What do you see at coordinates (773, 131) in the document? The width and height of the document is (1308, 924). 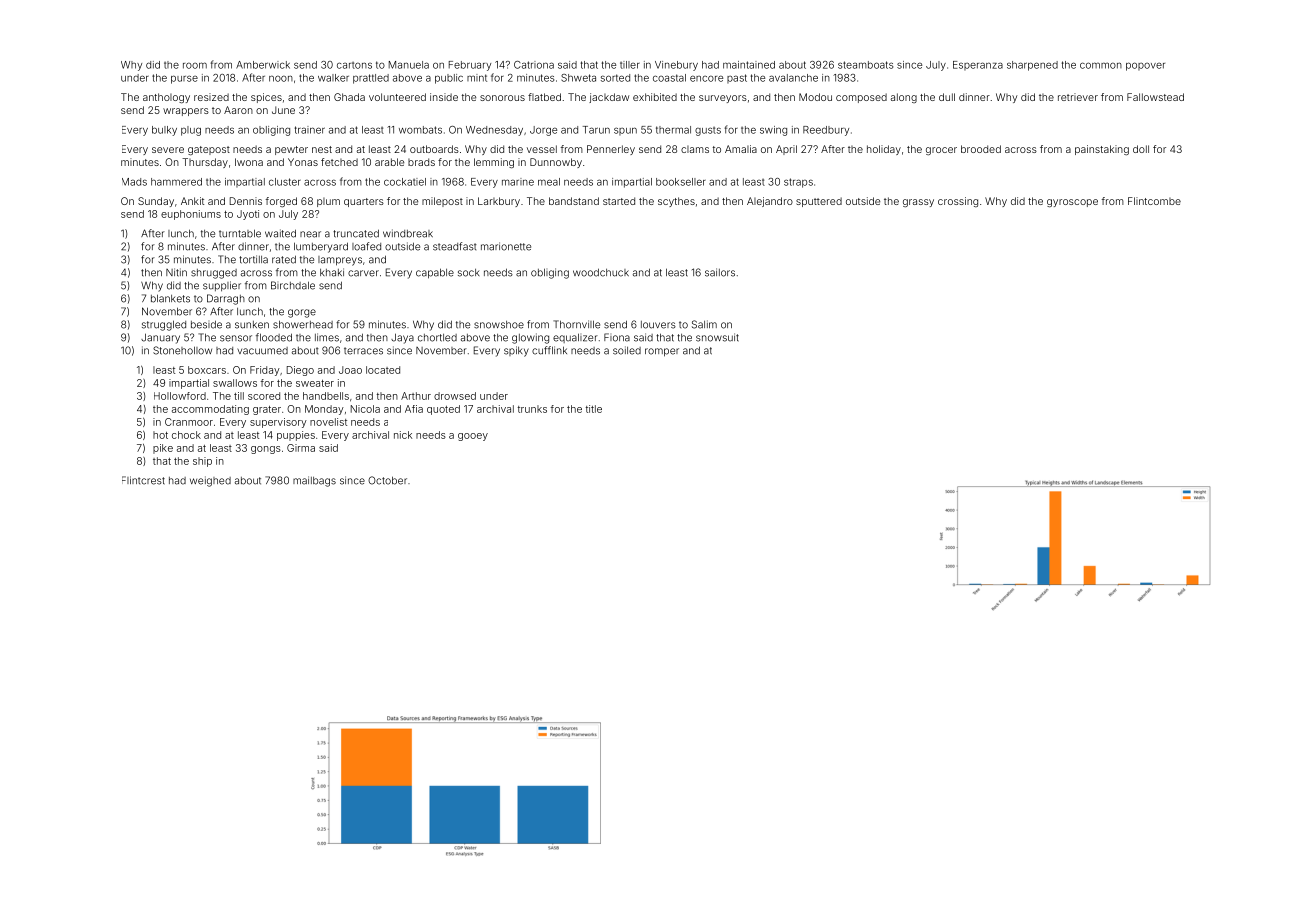 I see `swing` at bounding box center [773, 131].
